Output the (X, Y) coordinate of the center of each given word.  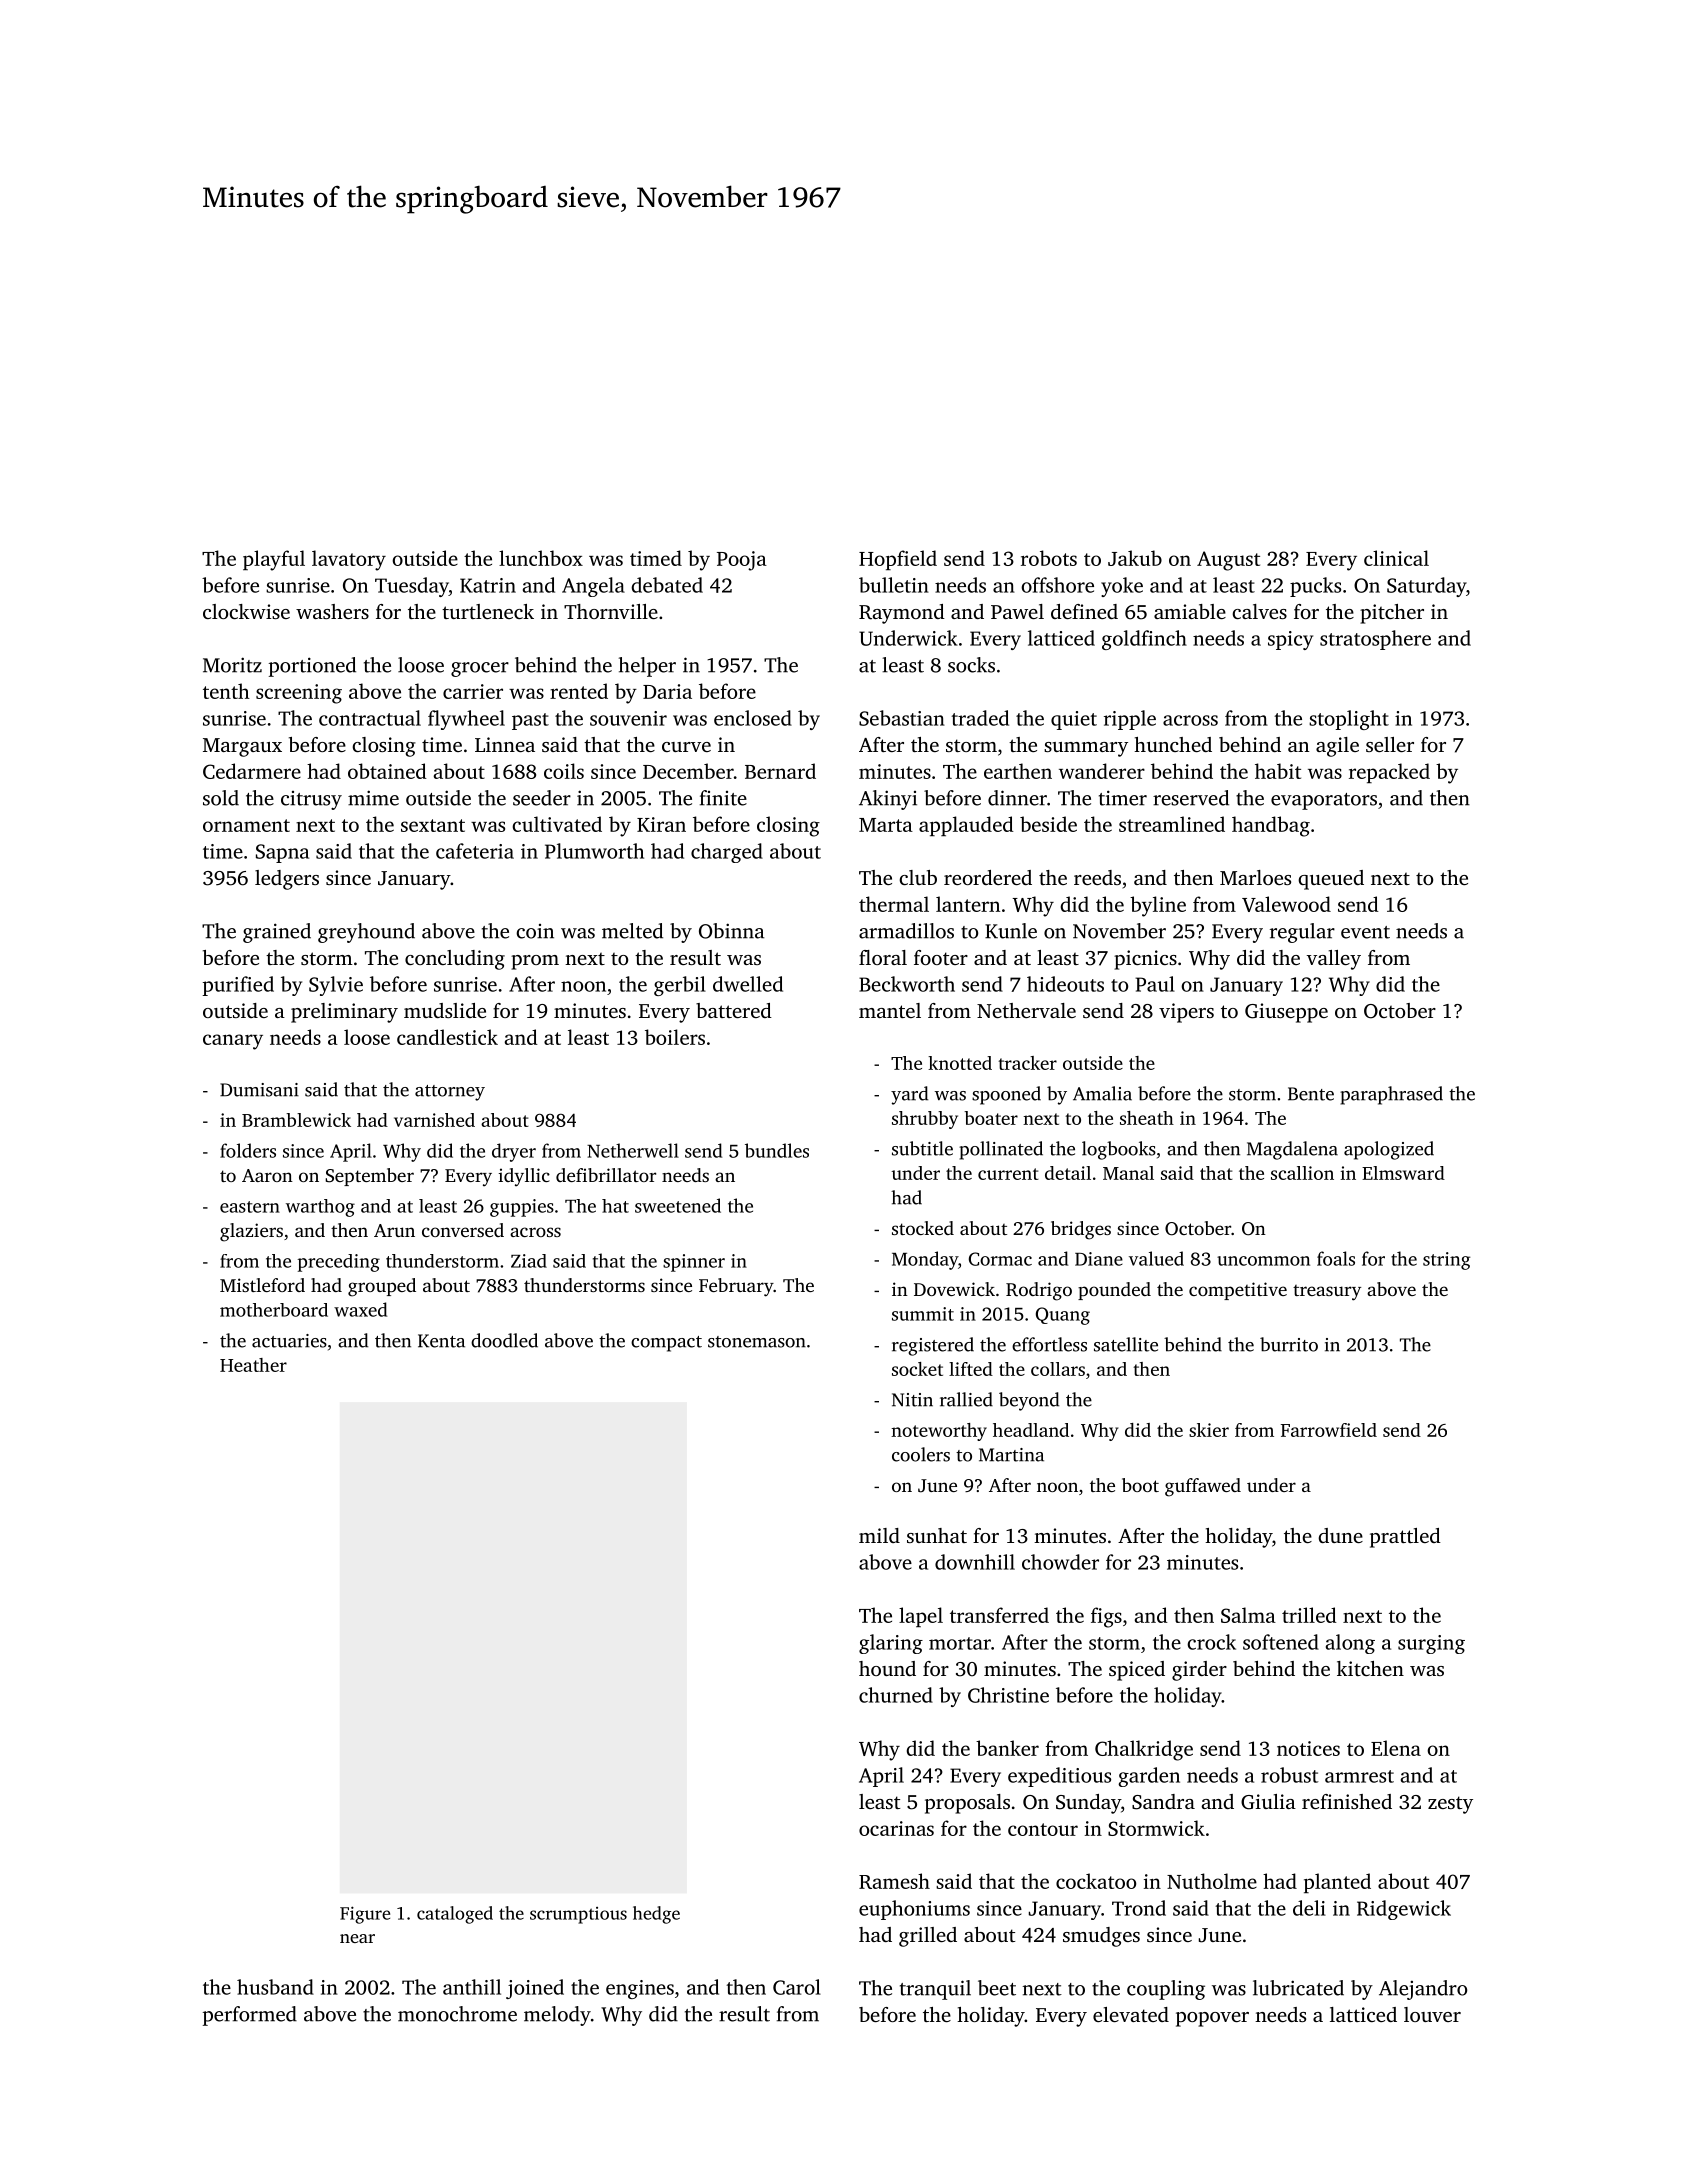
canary (233, 1042)
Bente (1311, 1094)
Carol (797, 1987)
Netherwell (633, 1150)
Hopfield (898, 560)
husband (275, 1987)
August (1228, 561)
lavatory (349, 560)
